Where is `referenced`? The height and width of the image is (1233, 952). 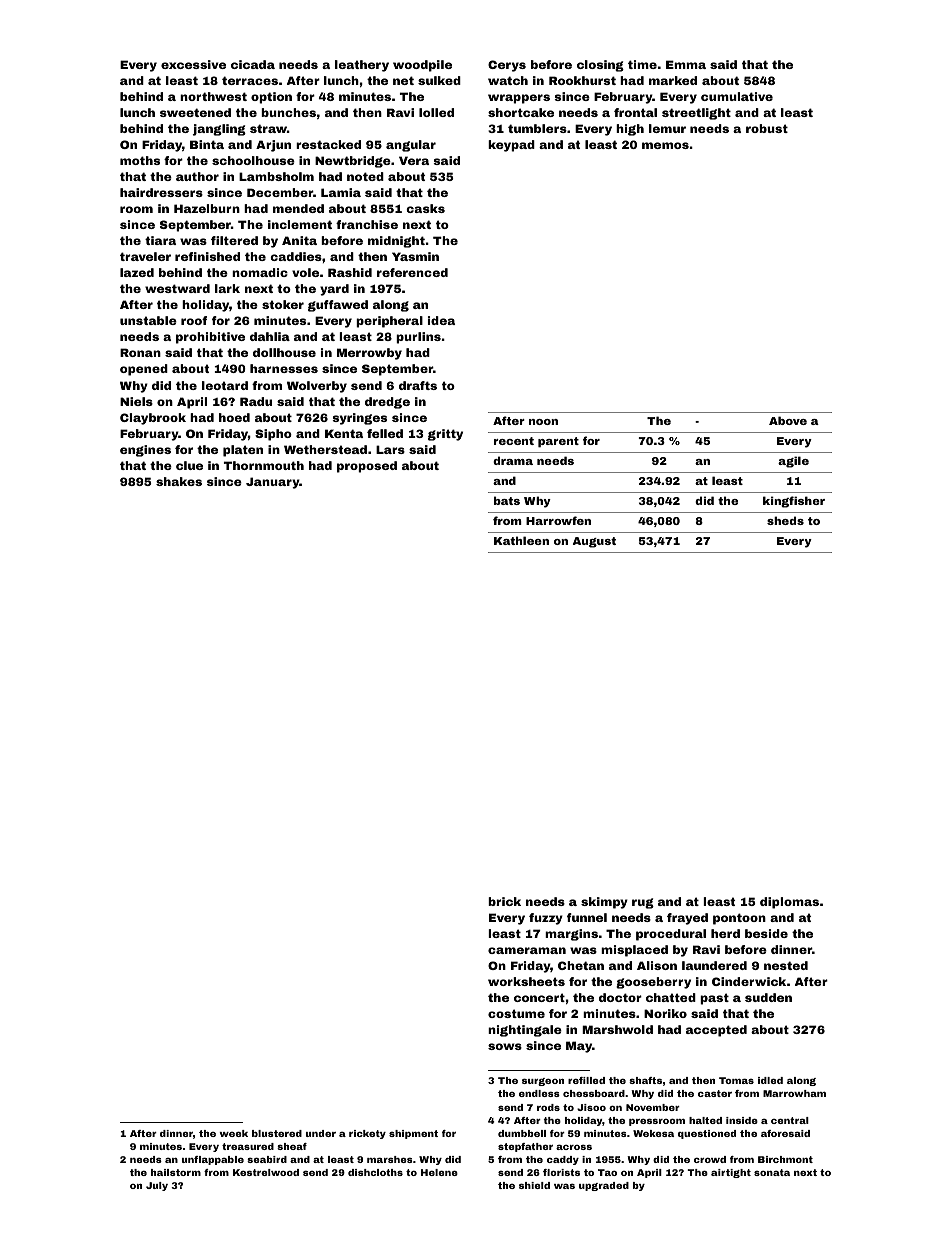
referenced is located at coordinates (412, 272).
